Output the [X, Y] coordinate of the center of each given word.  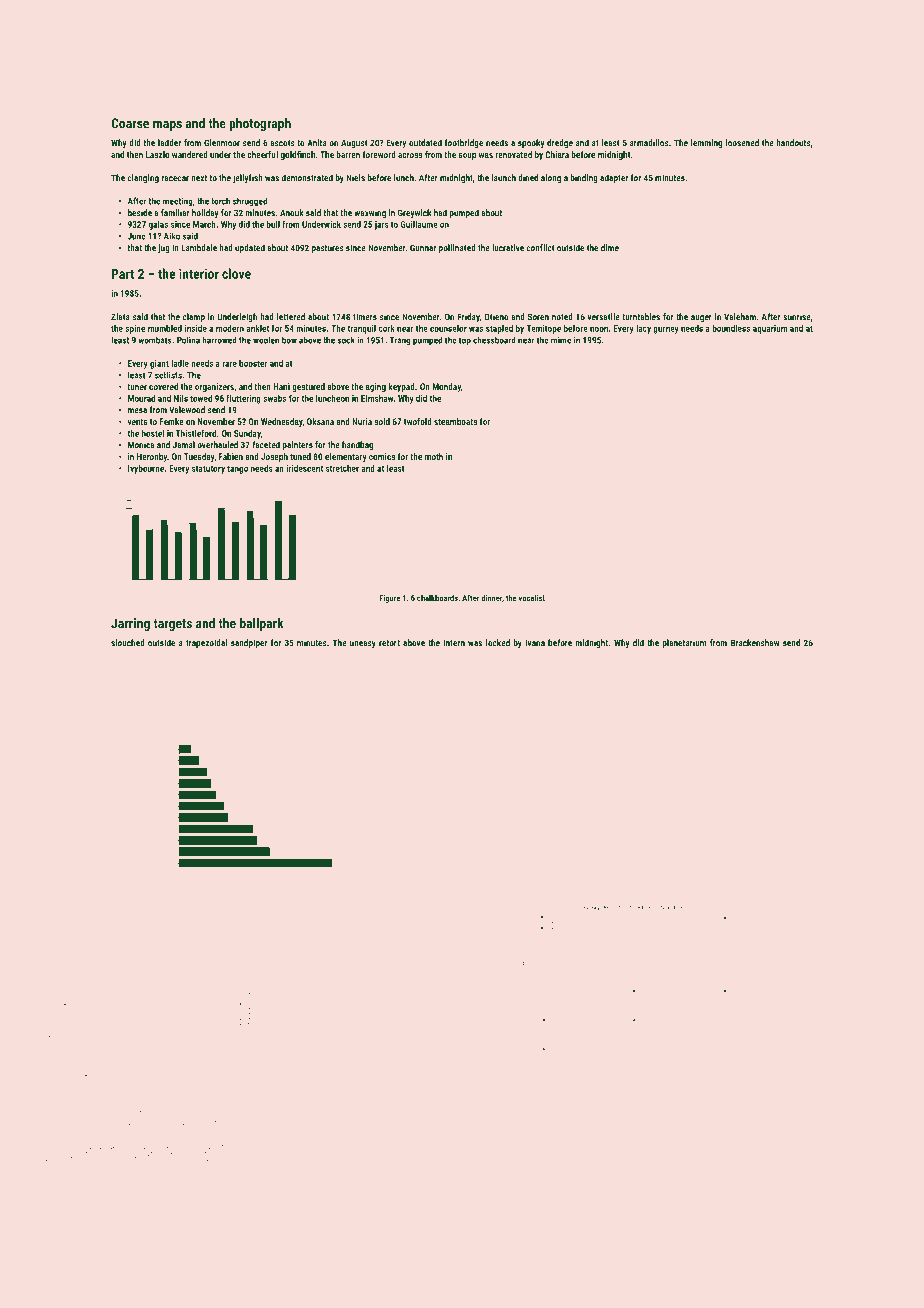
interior [199, 273]
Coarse [130, 123]
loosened [742, 143]
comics [382, 456]
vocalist [532, 597]
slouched [128, 643]
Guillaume [419, 224]
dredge [560, 143]
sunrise [797, 317]
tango [237, 469]
